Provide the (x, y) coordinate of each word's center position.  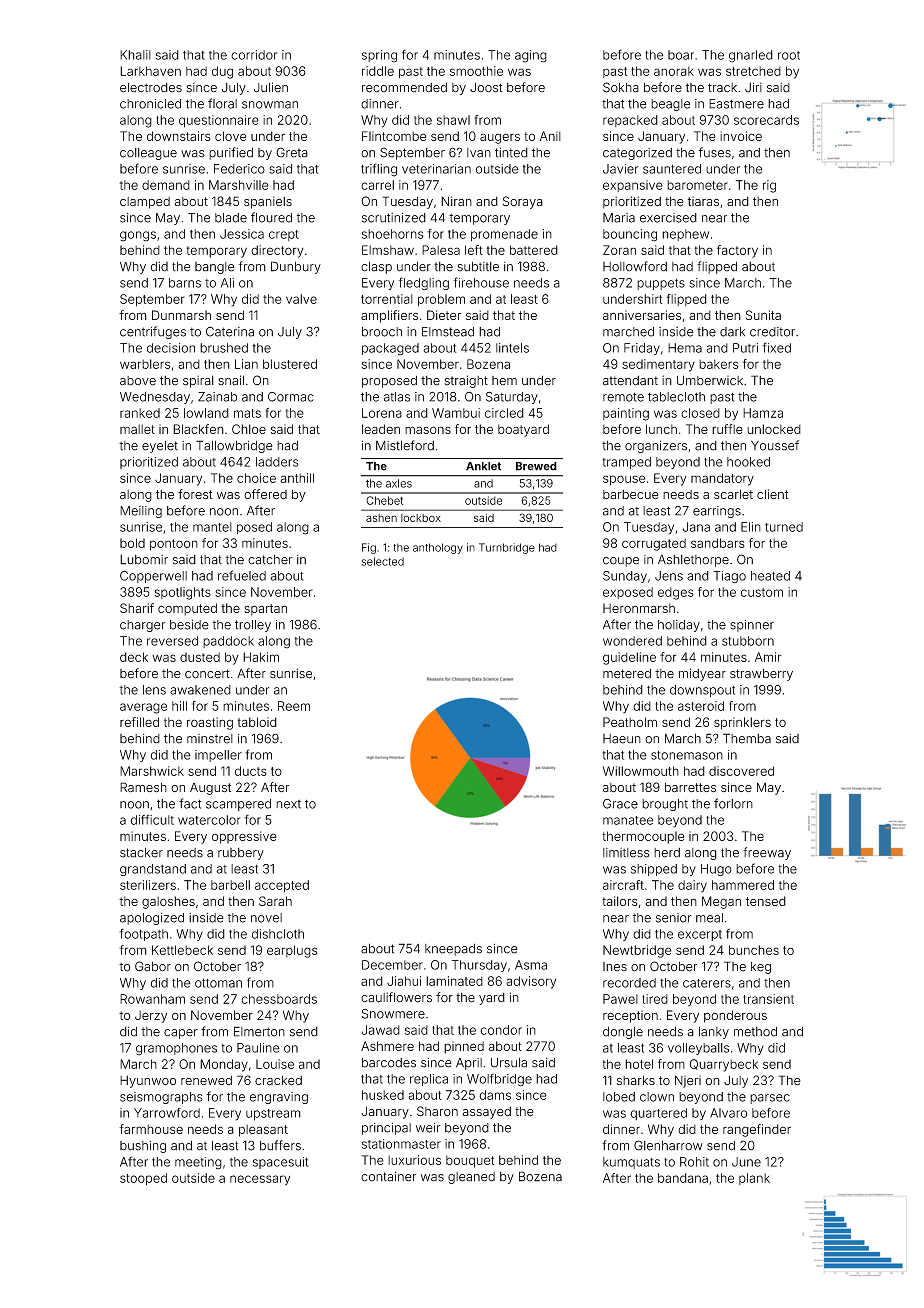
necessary (260, 1180)
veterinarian (436, 169)
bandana (683, 1178)
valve (301, 299)
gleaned (471, 1178)
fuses (715, 152)
